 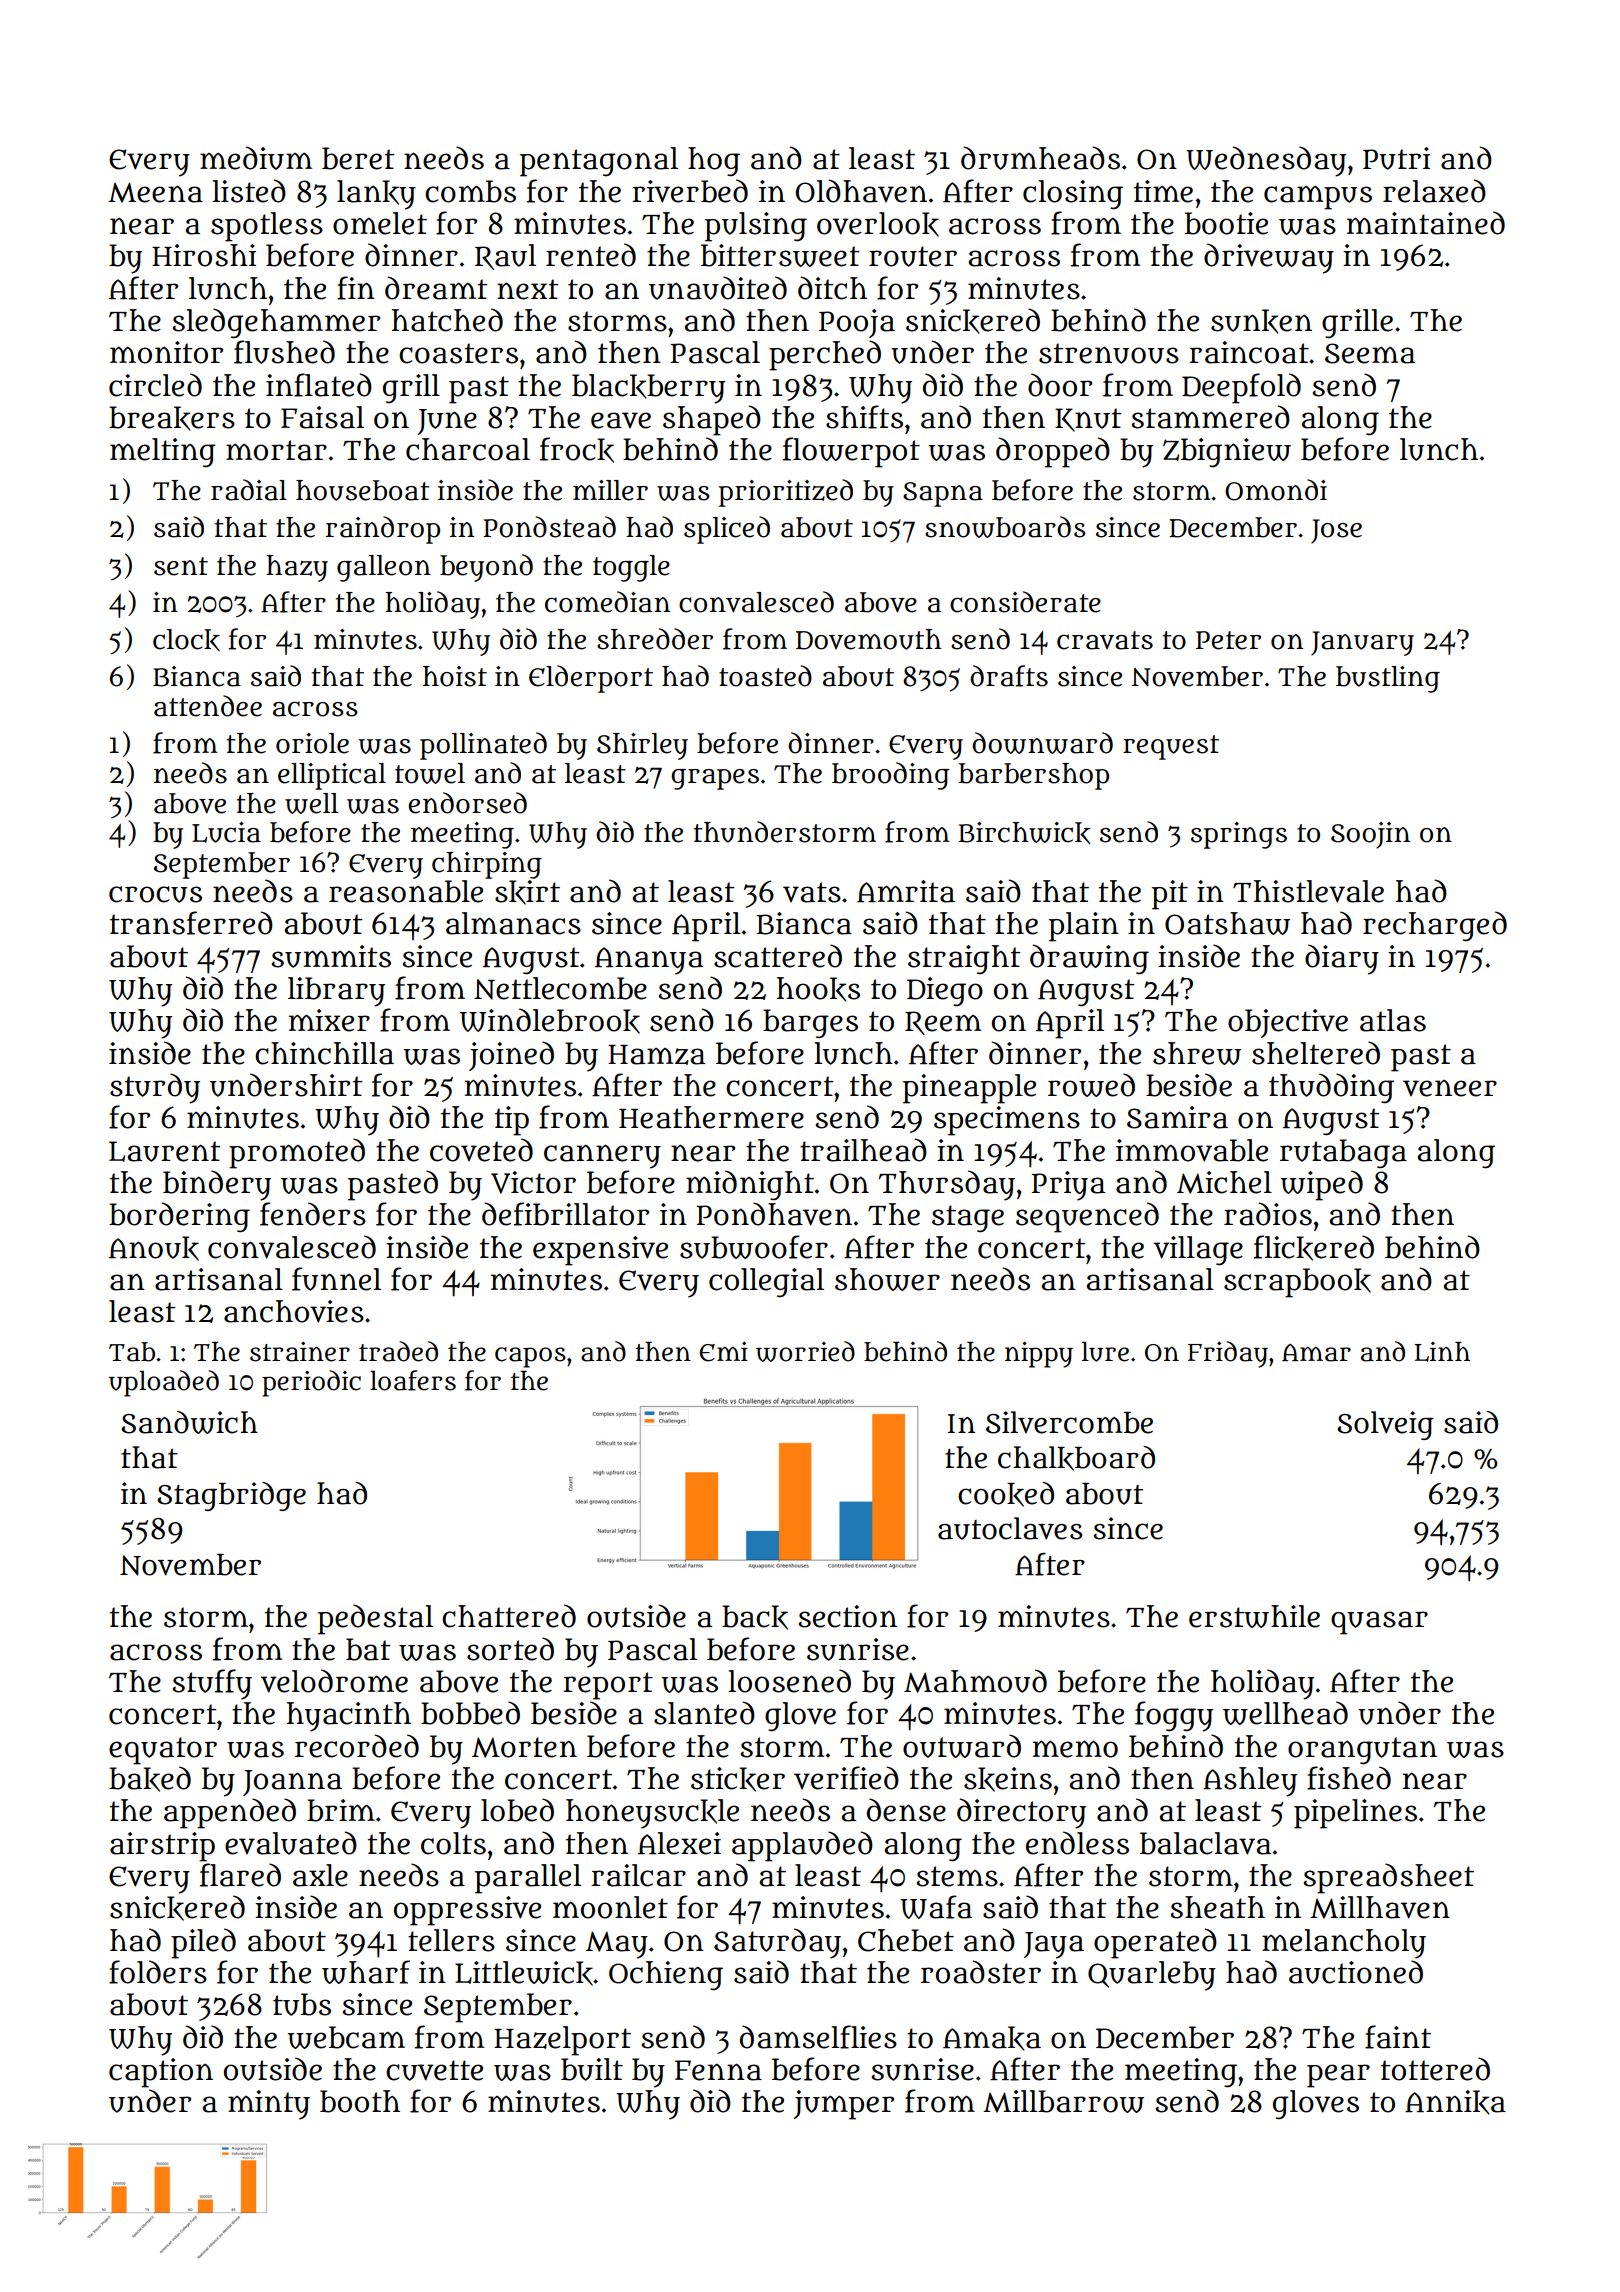 I want to click on autoclaves, so click(x=1010, y=1528).
